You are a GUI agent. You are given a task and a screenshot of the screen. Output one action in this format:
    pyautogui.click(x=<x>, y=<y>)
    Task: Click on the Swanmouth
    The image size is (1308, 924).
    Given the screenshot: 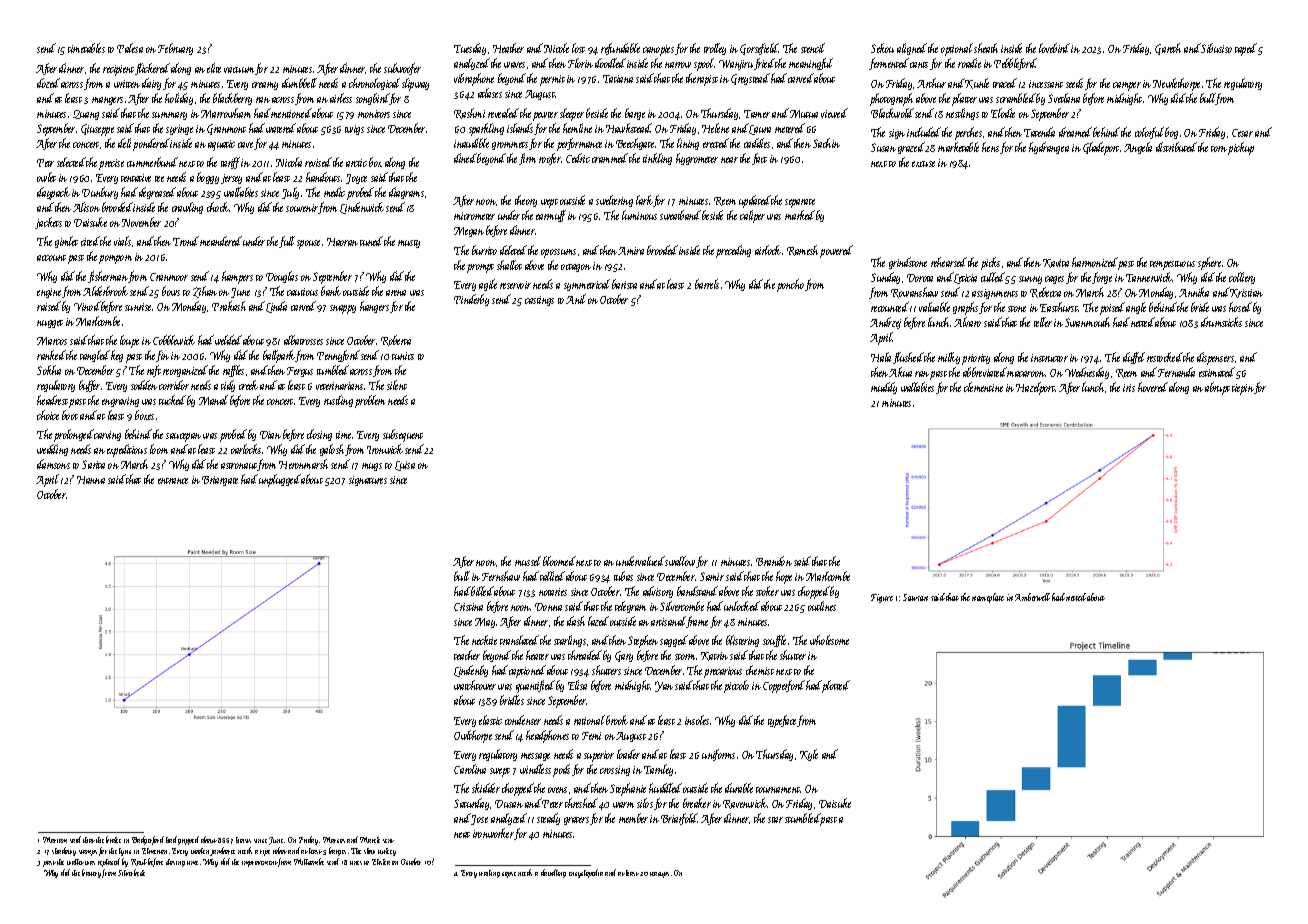 What is the action you would take?
    pyautogui.click(x=1087, y=322)
